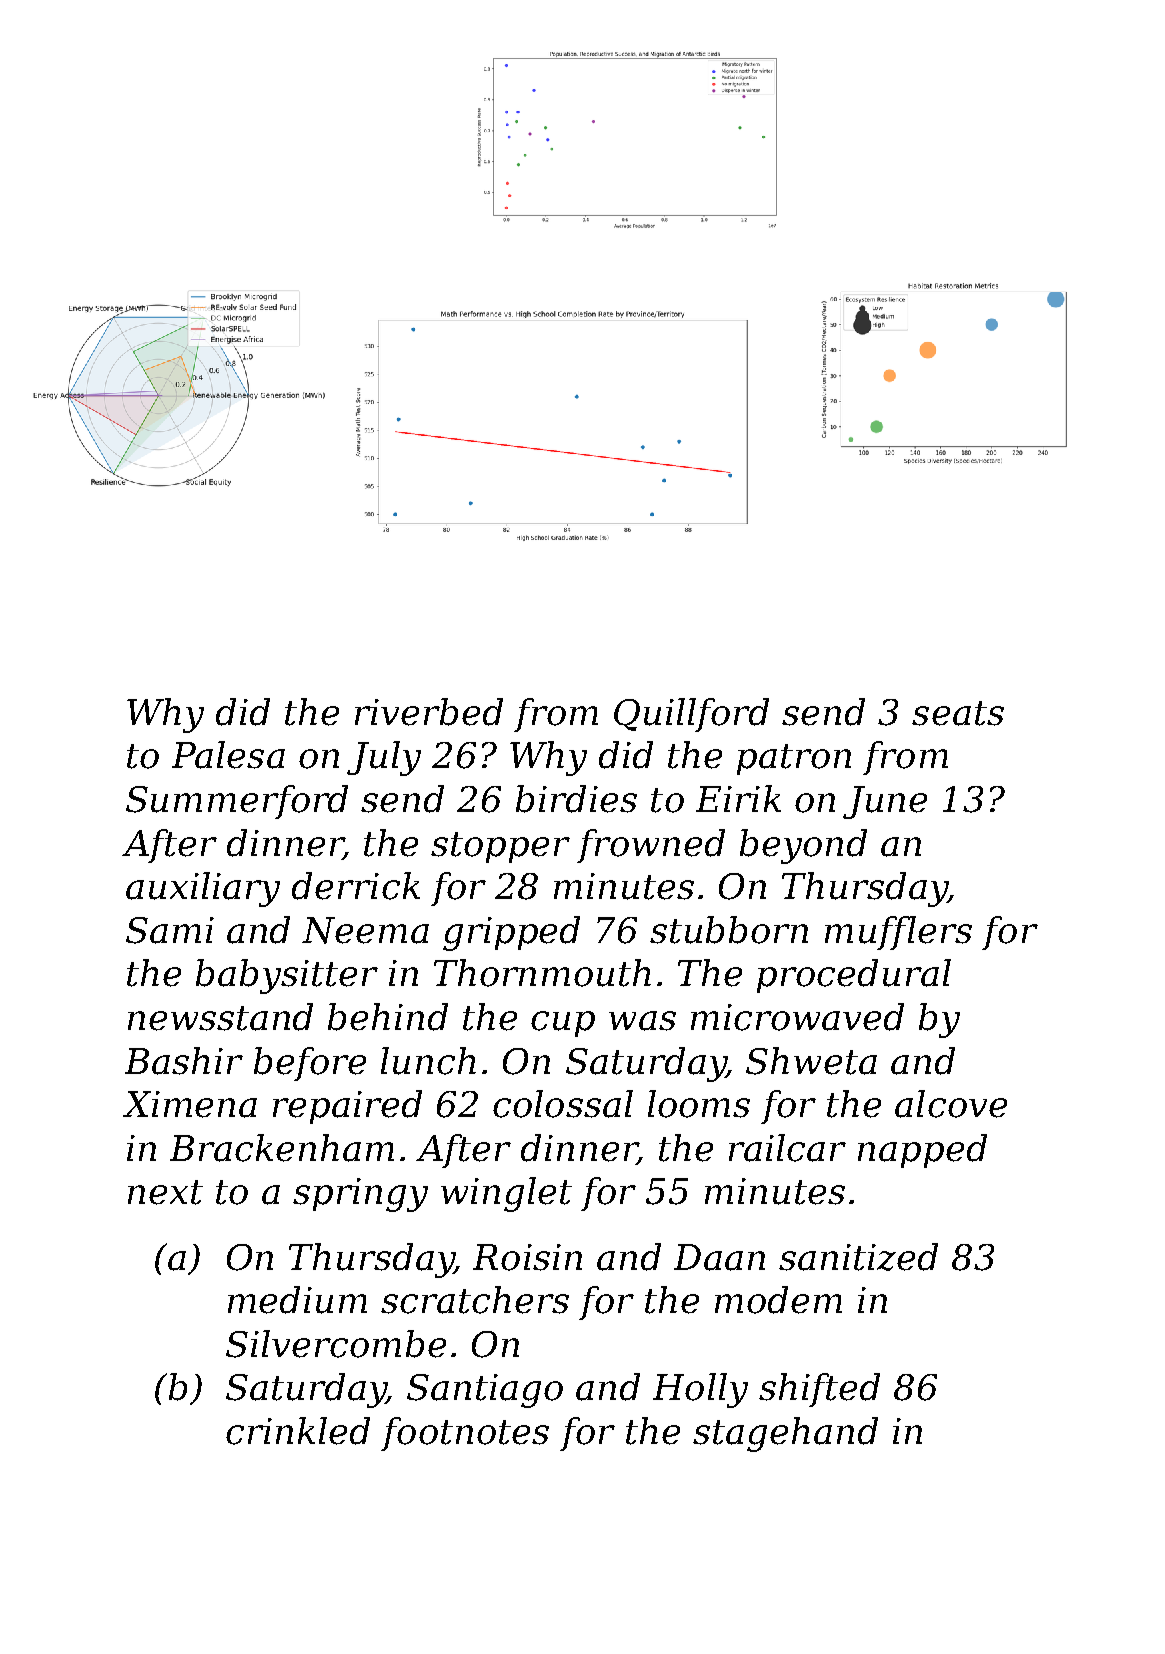  I want to click on newsstand, so click(220, 1017).
